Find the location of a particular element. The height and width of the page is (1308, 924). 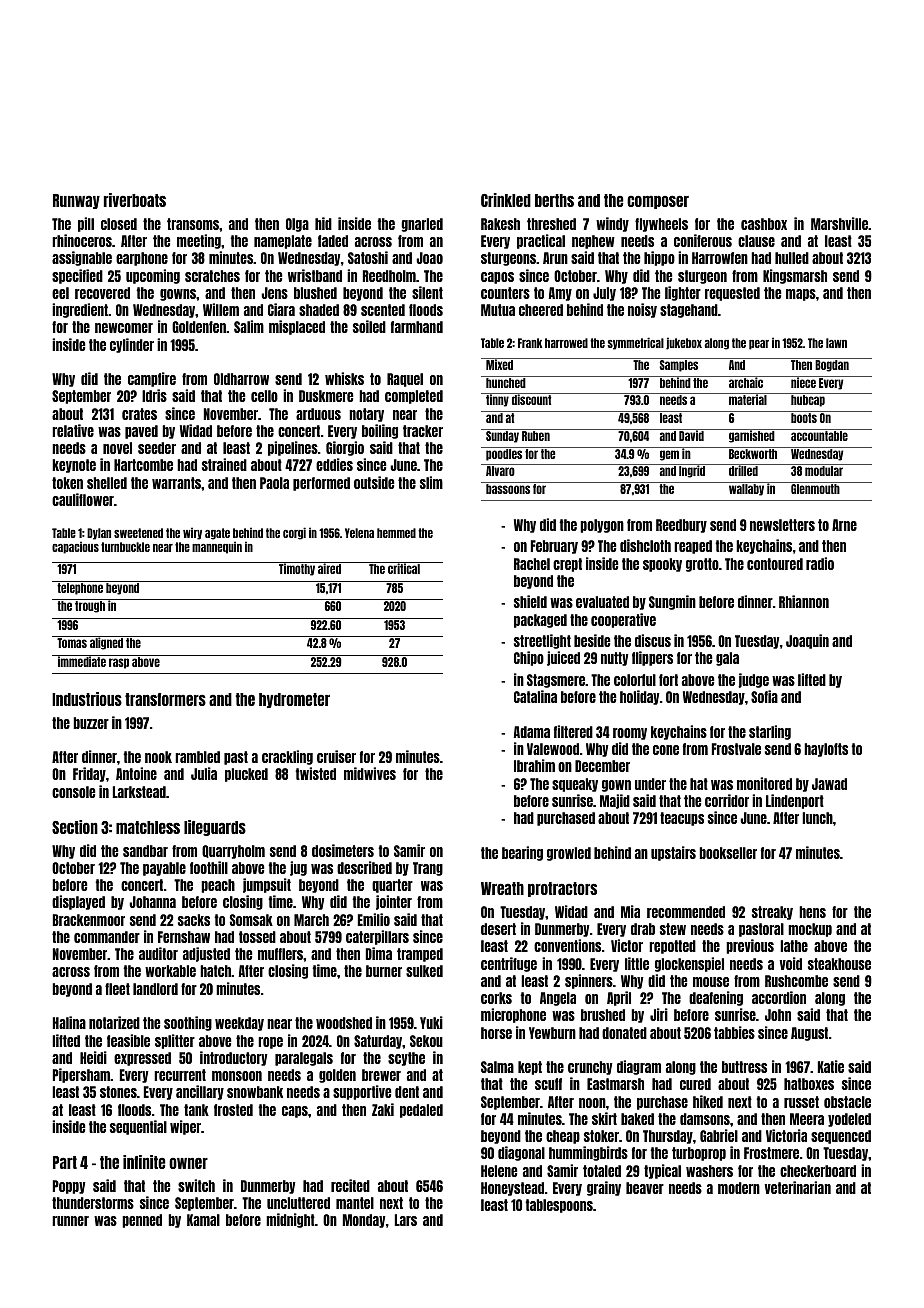

polygon is located at coordinates (602, 526).
